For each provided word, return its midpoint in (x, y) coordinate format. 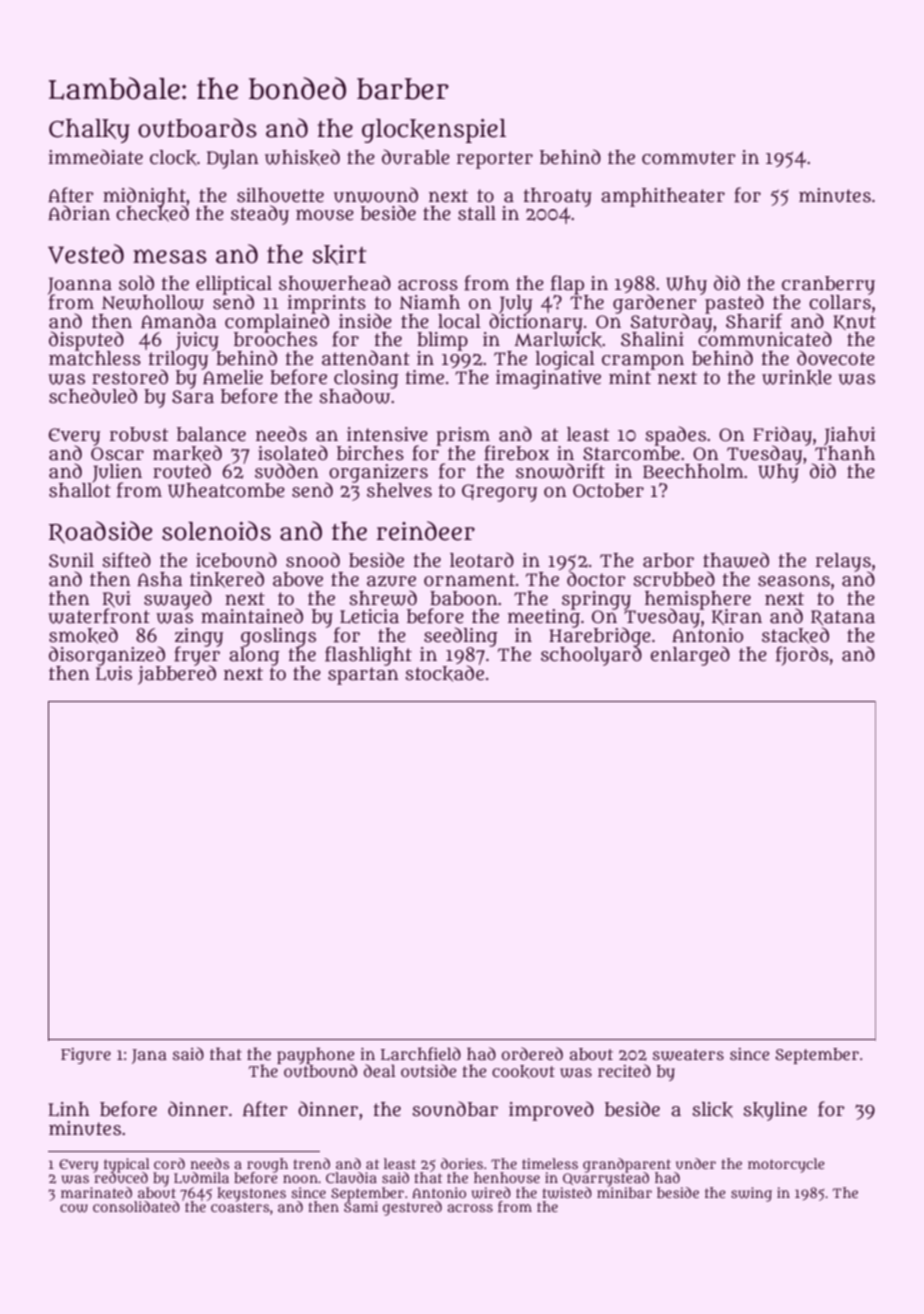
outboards (197, 128)
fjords (802, 656)
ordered (532, 1053)
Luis (114, 673)
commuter (689, 158)
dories (462, 1163)
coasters (240, 1207)
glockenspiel (434, 131)
